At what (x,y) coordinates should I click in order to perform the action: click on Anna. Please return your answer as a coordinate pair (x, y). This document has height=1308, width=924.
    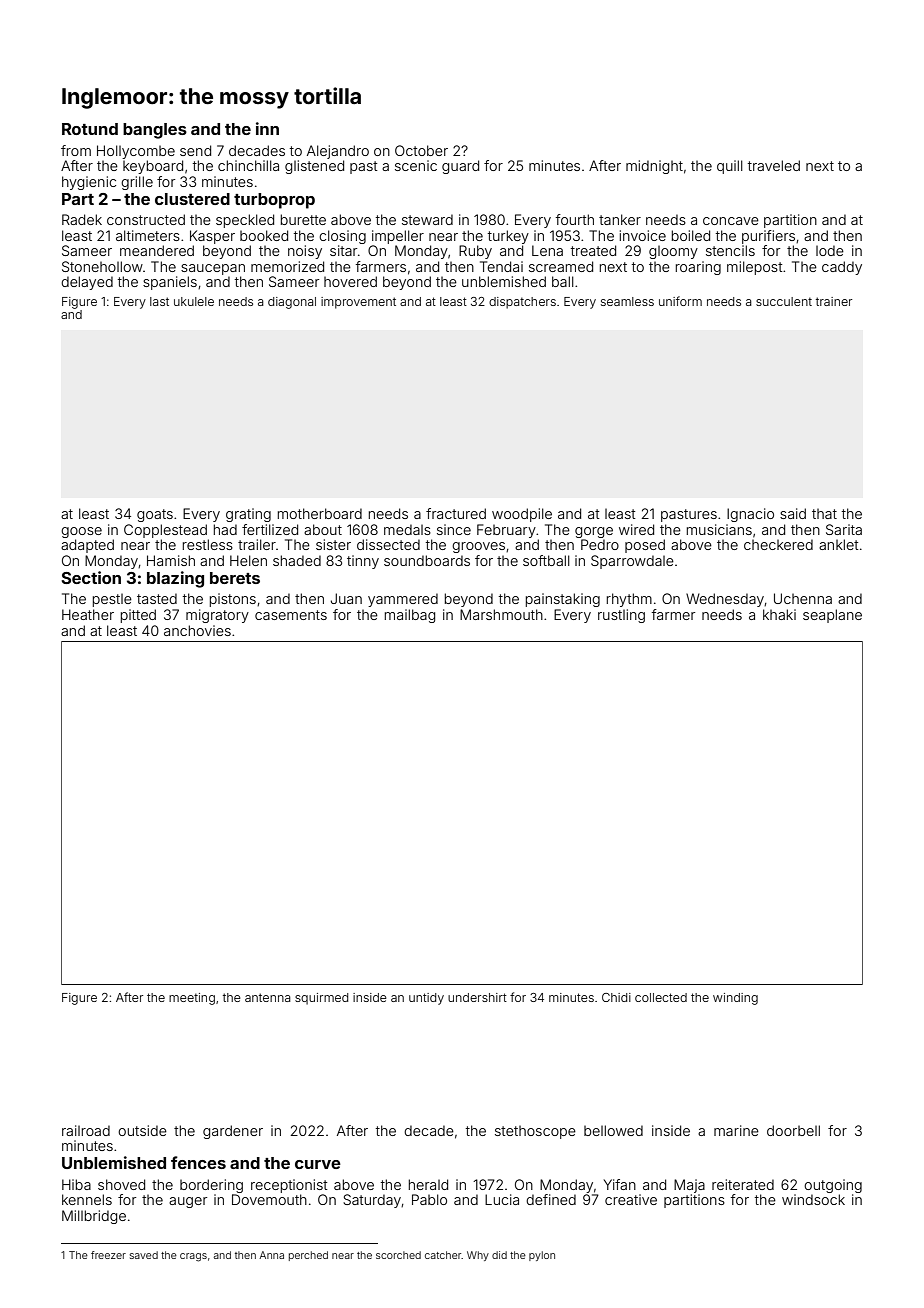
    Looking at the image, I should click on (271, 1255).
